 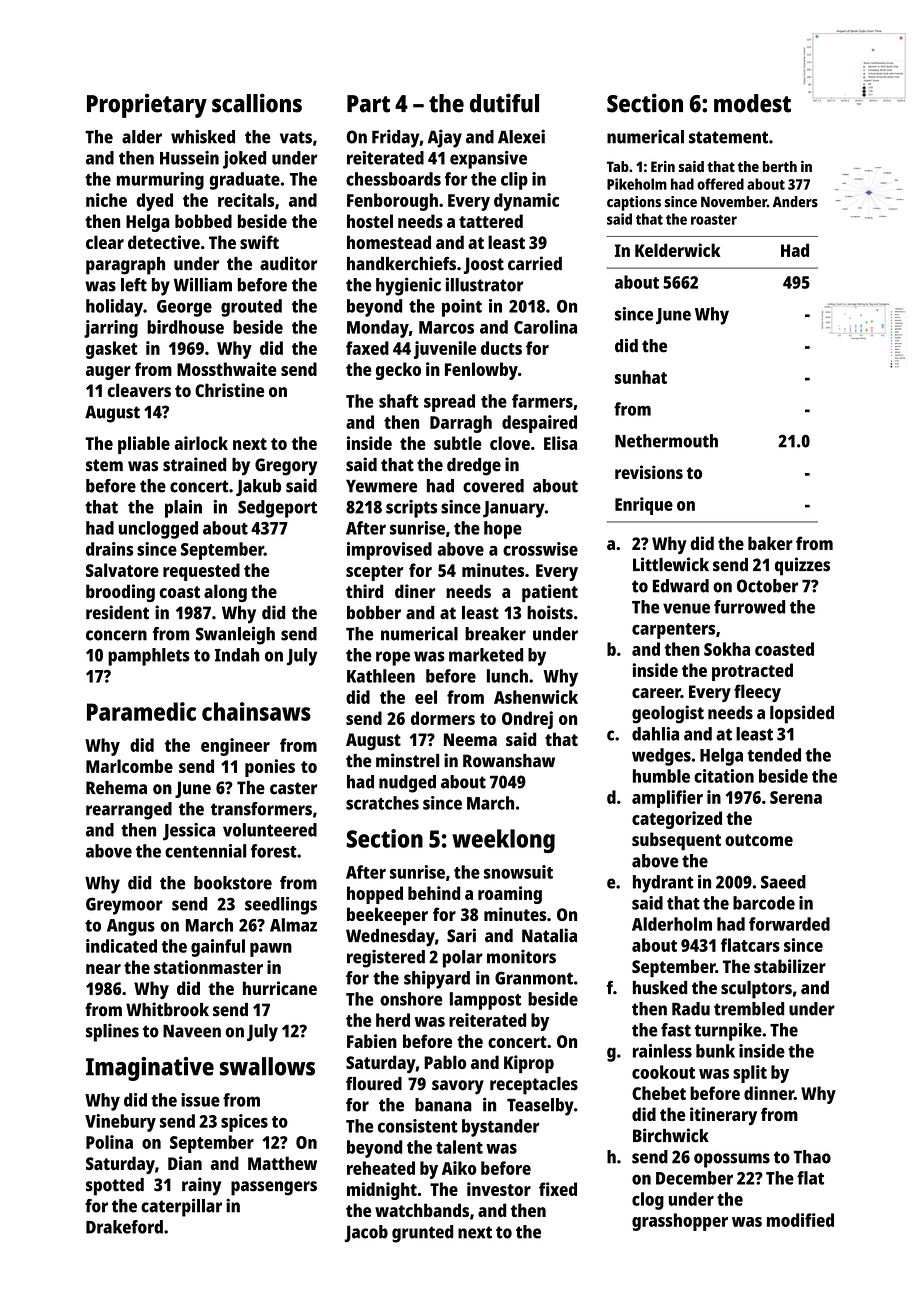 What do you see at coordinates (370, 221) in the document?
I see `hostel` at bounding box center [370, 221].
